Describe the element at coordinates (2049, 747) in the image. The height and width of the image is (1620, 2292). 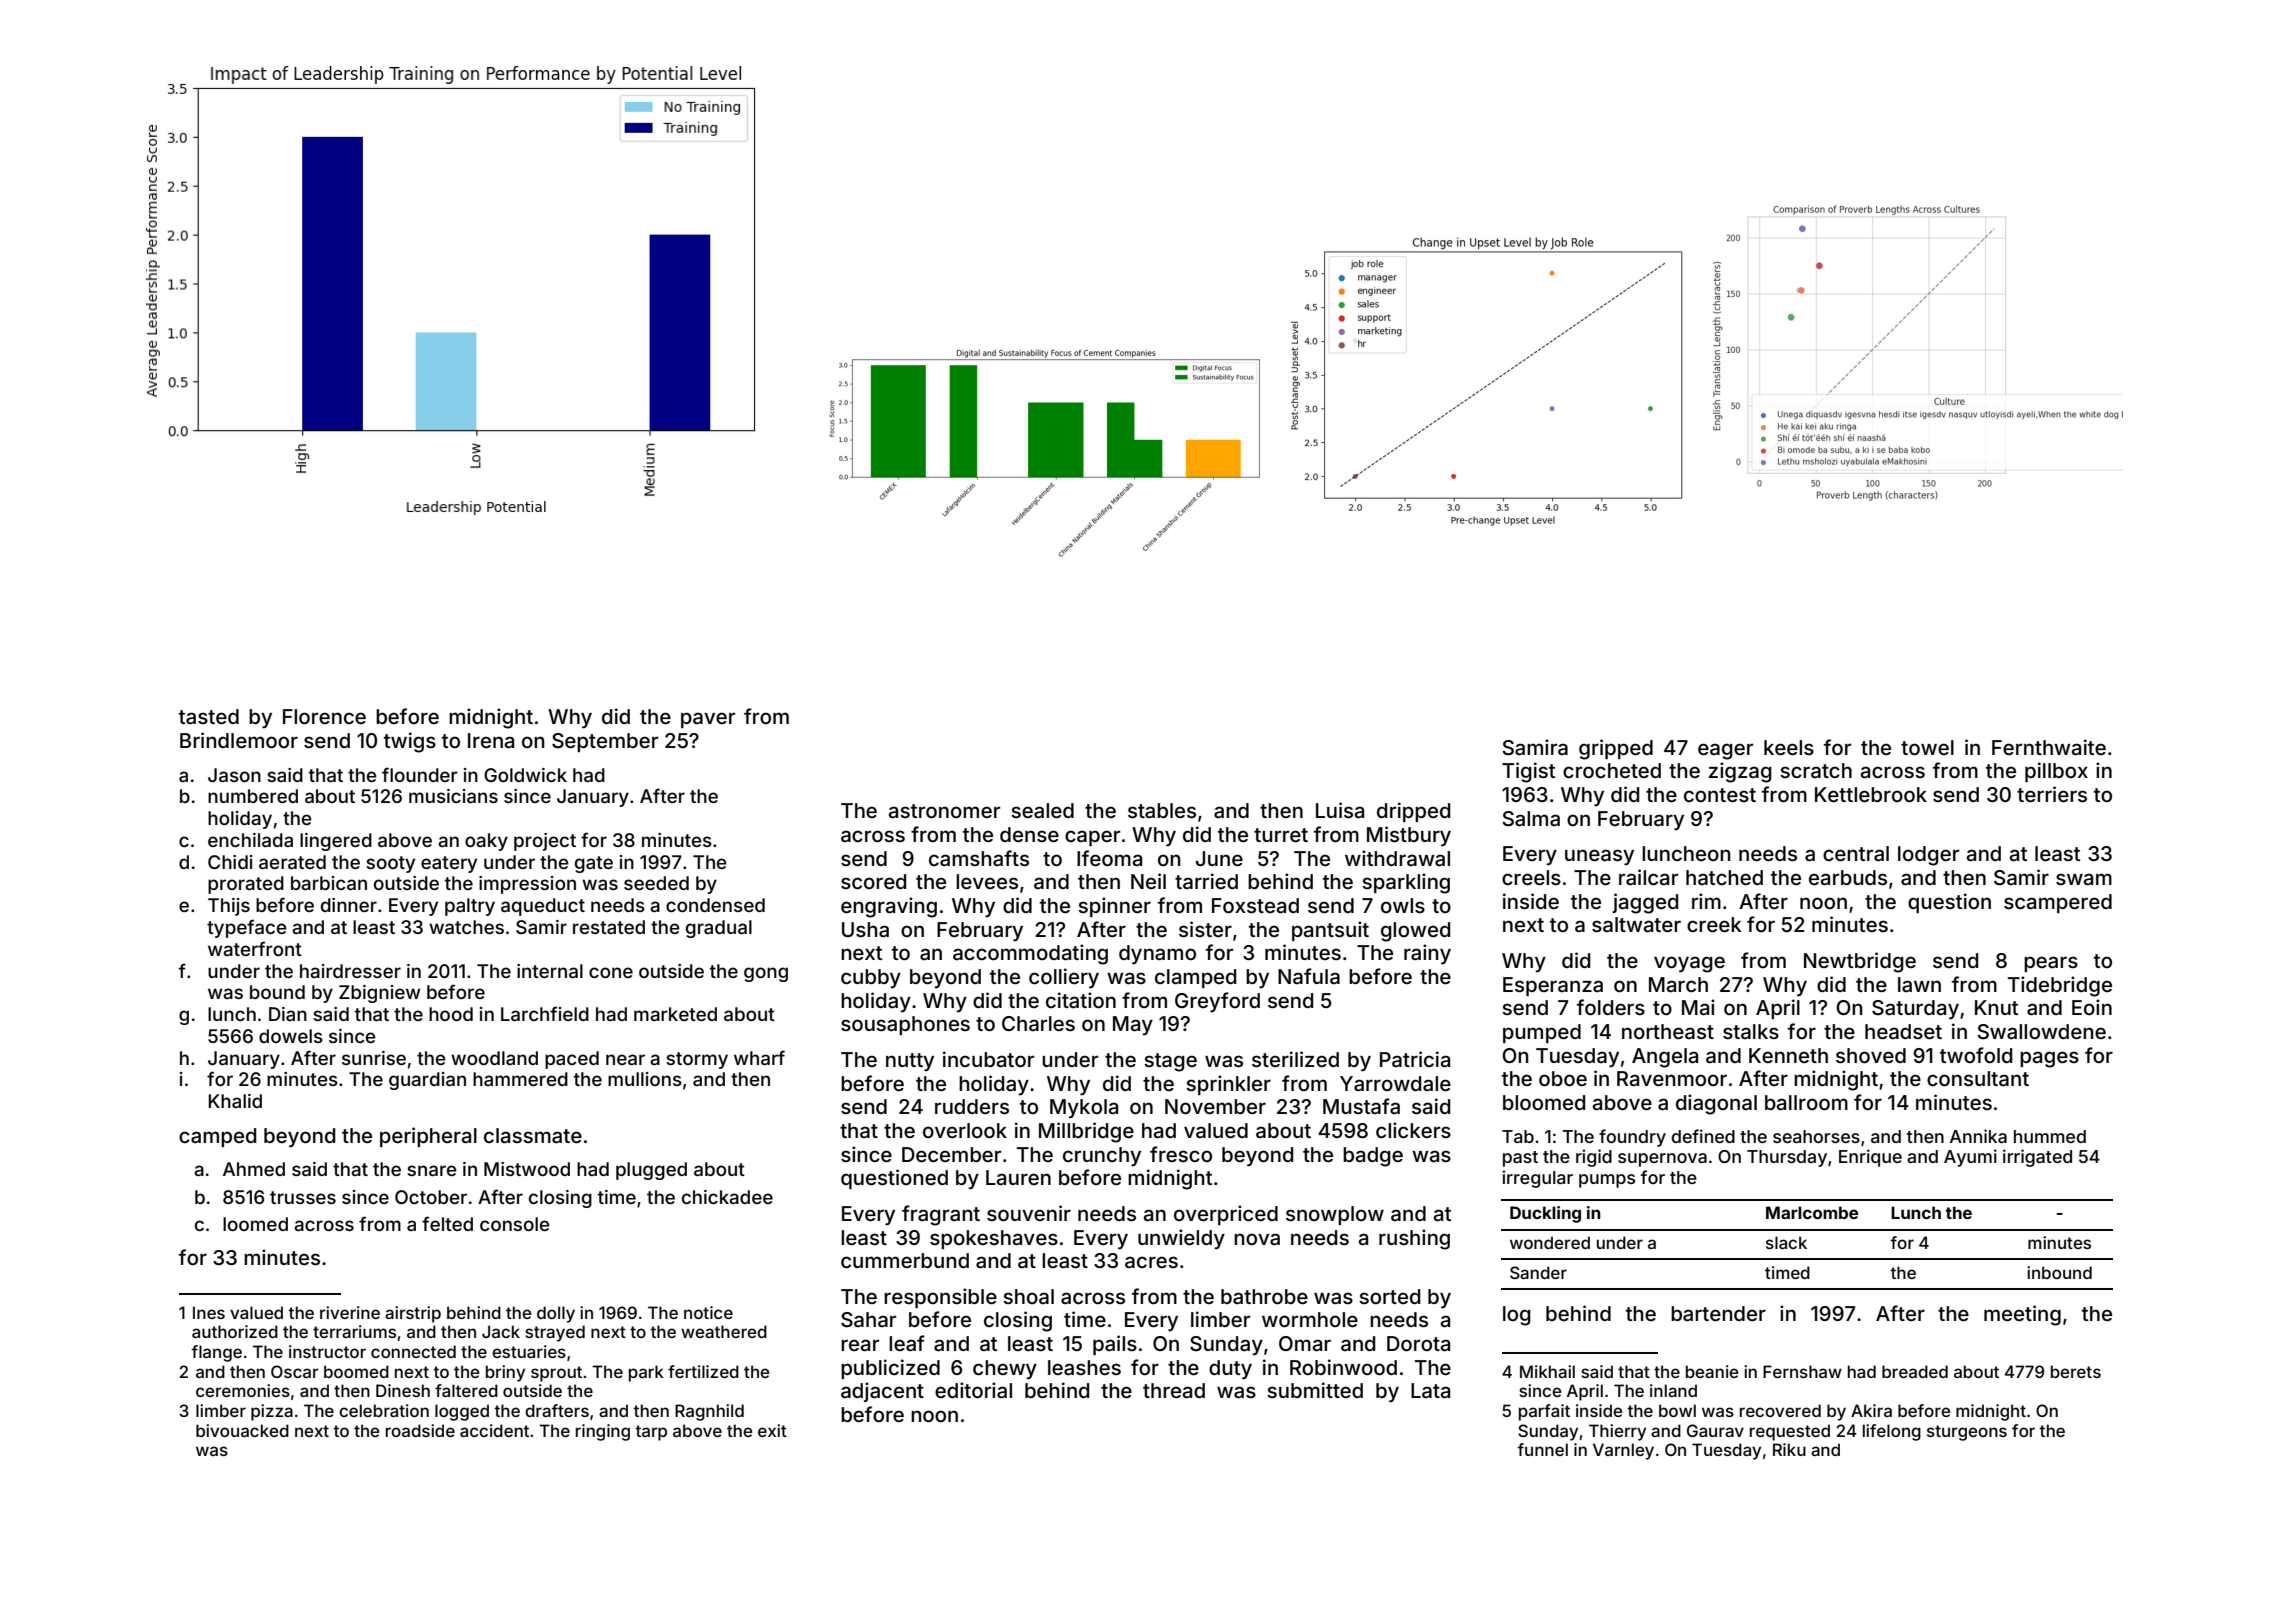
I see `Fernthwaite` at that location.
